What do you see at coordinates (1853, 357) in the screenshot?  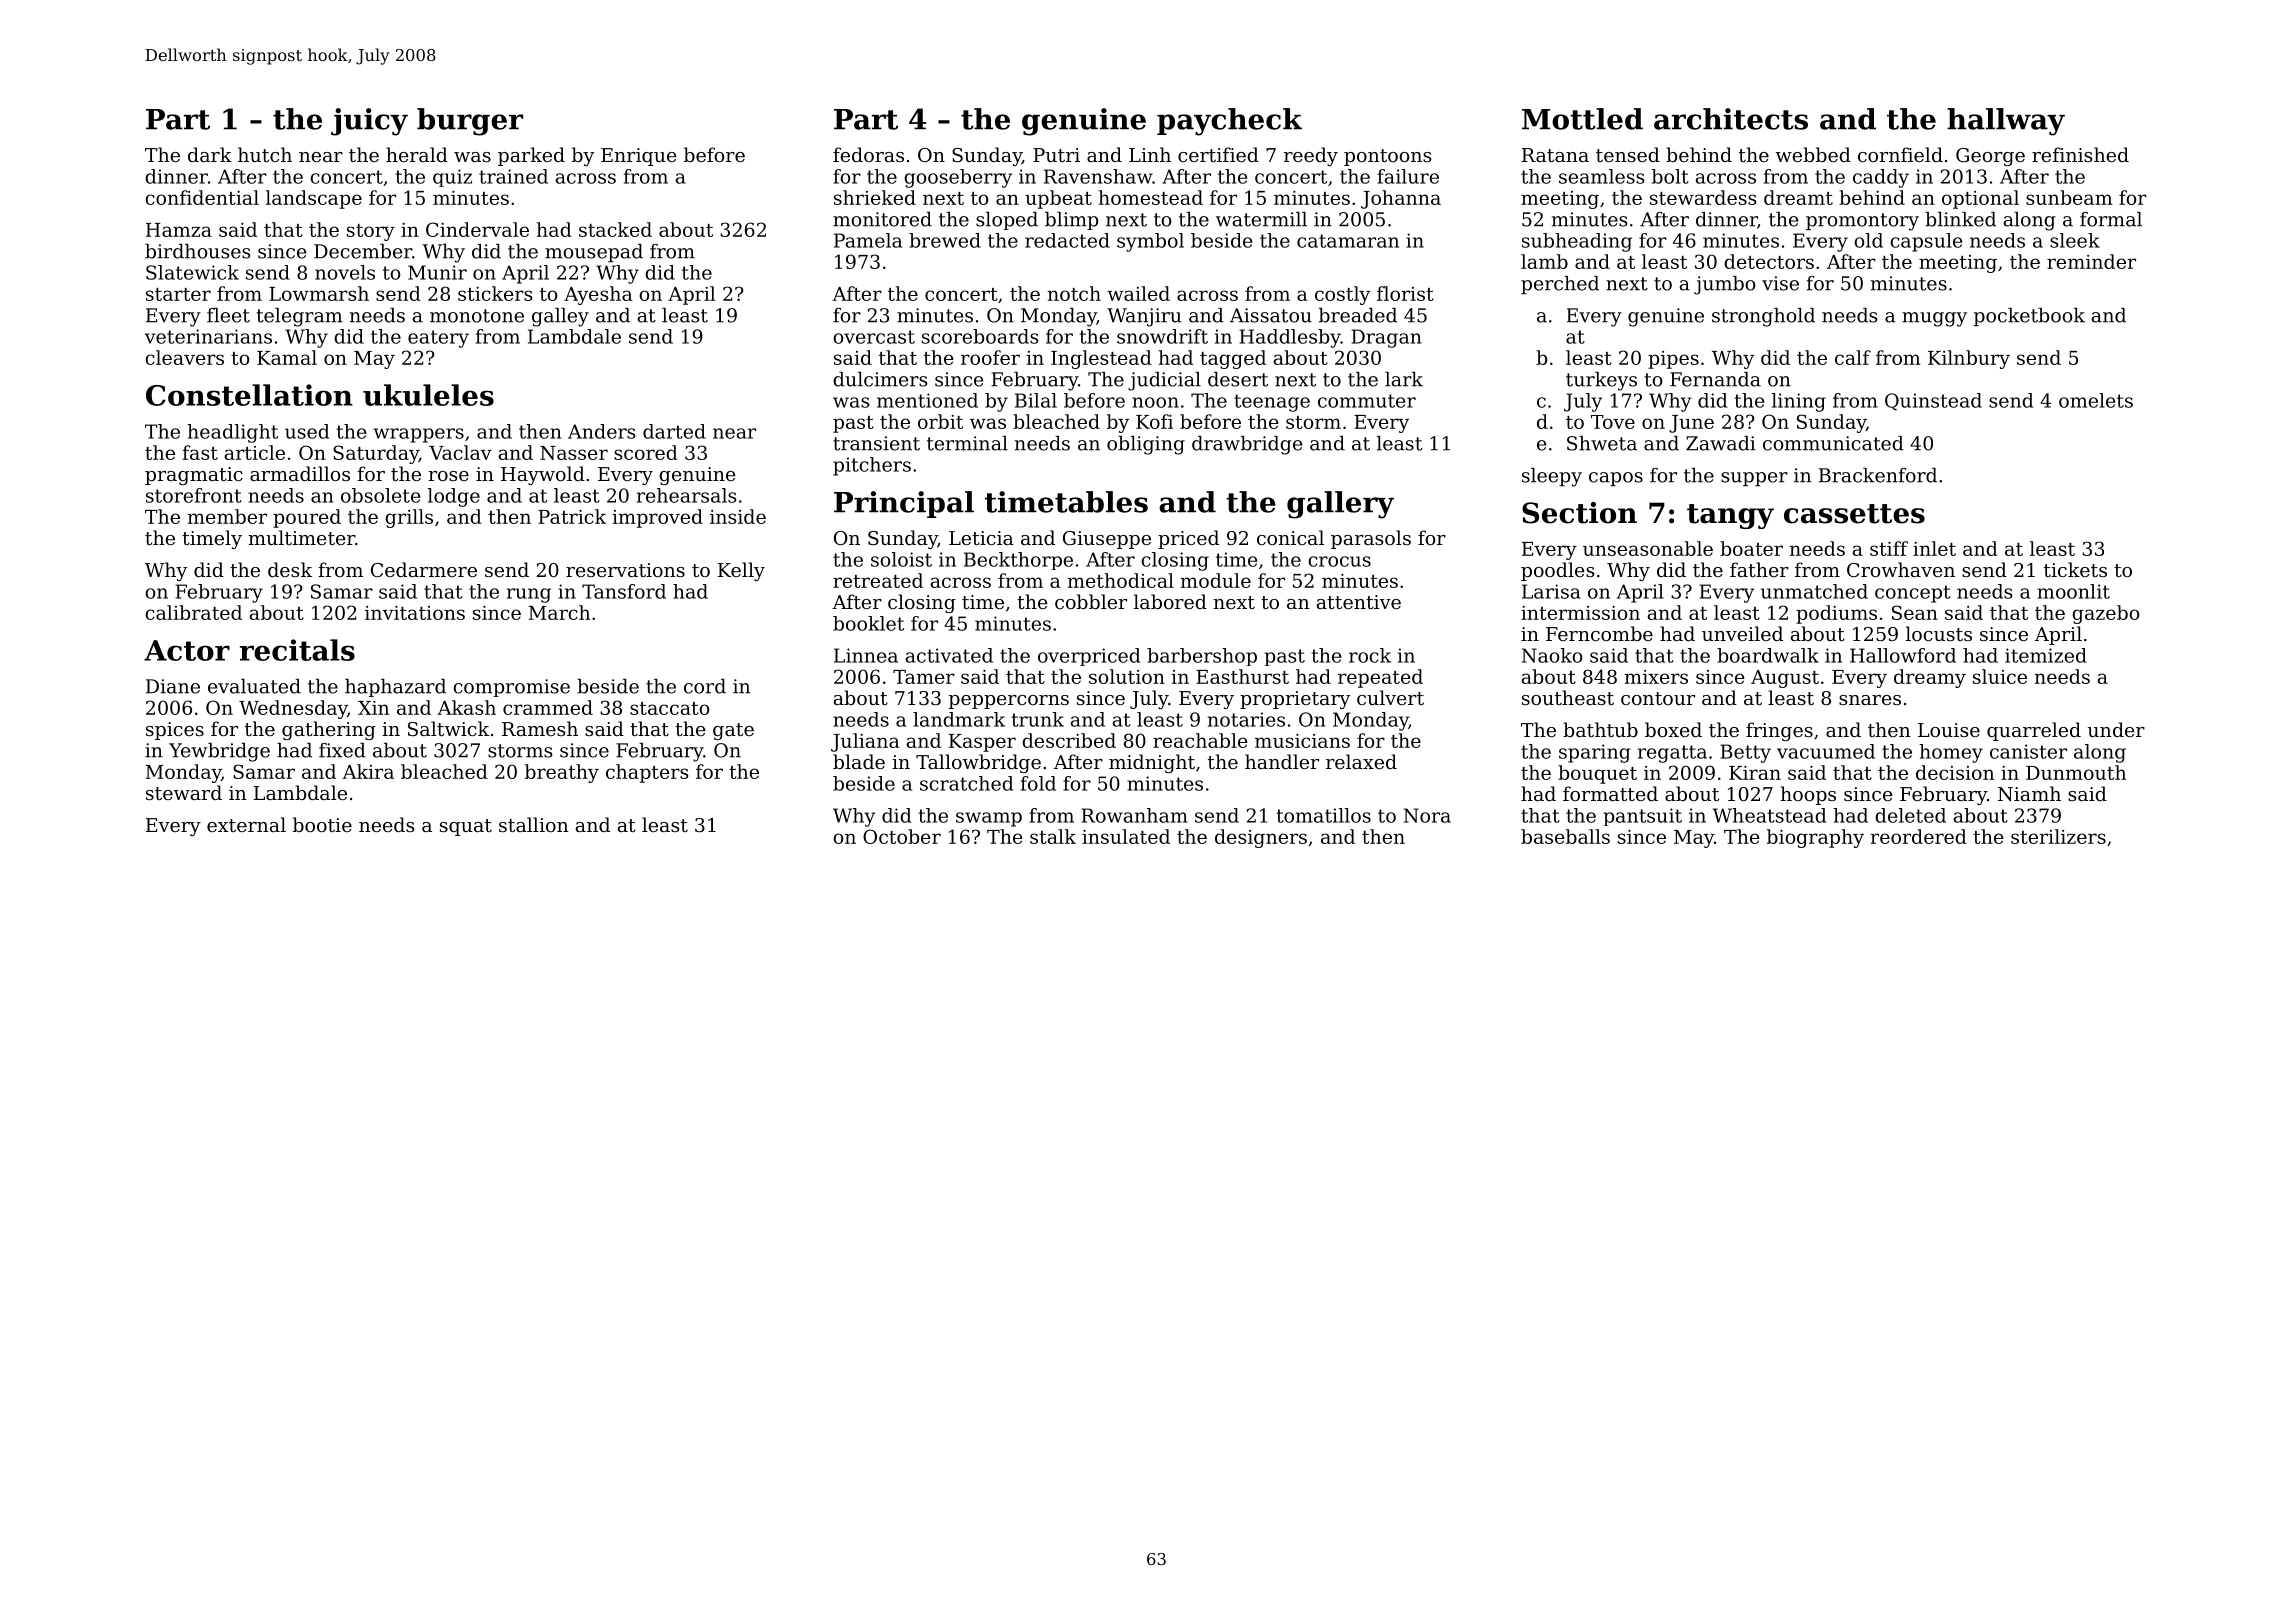 I see `calf` at bounding box center [1853, 357].
